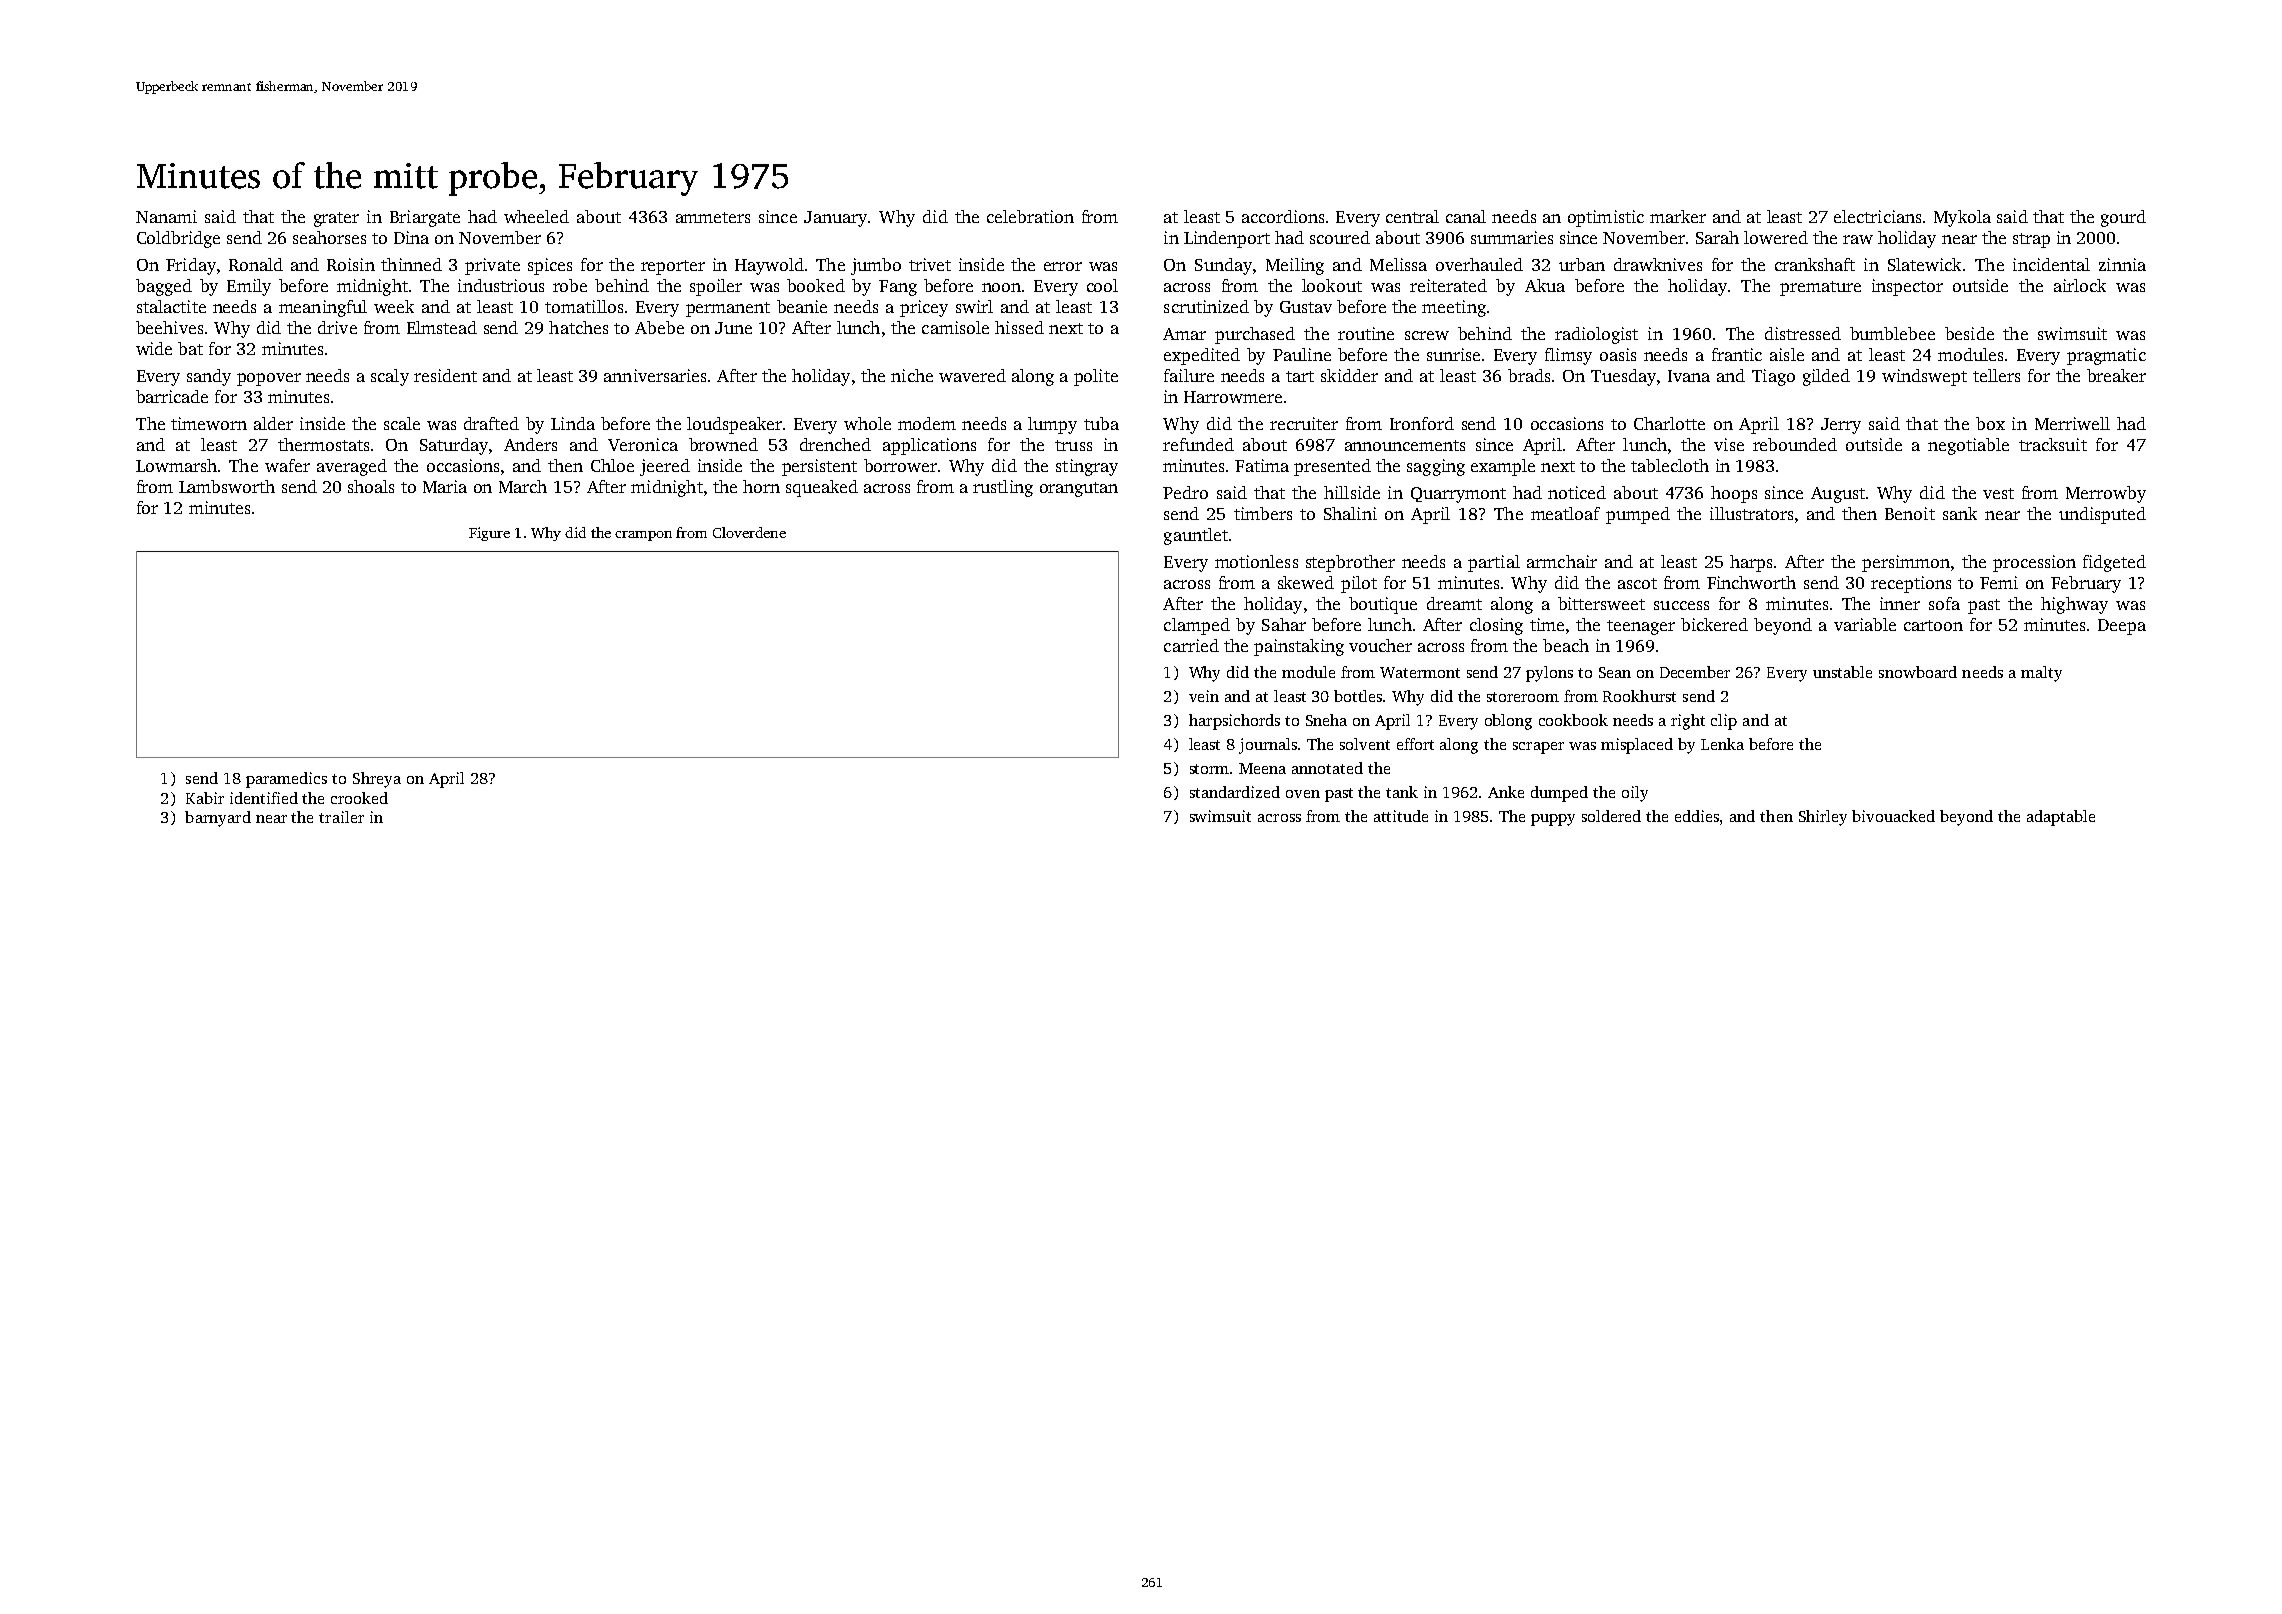 The image size is (2282, 1614). What do you see at coordinates (489, 534) in the image?
I see `Figure` at bounding box center [489, 534].
